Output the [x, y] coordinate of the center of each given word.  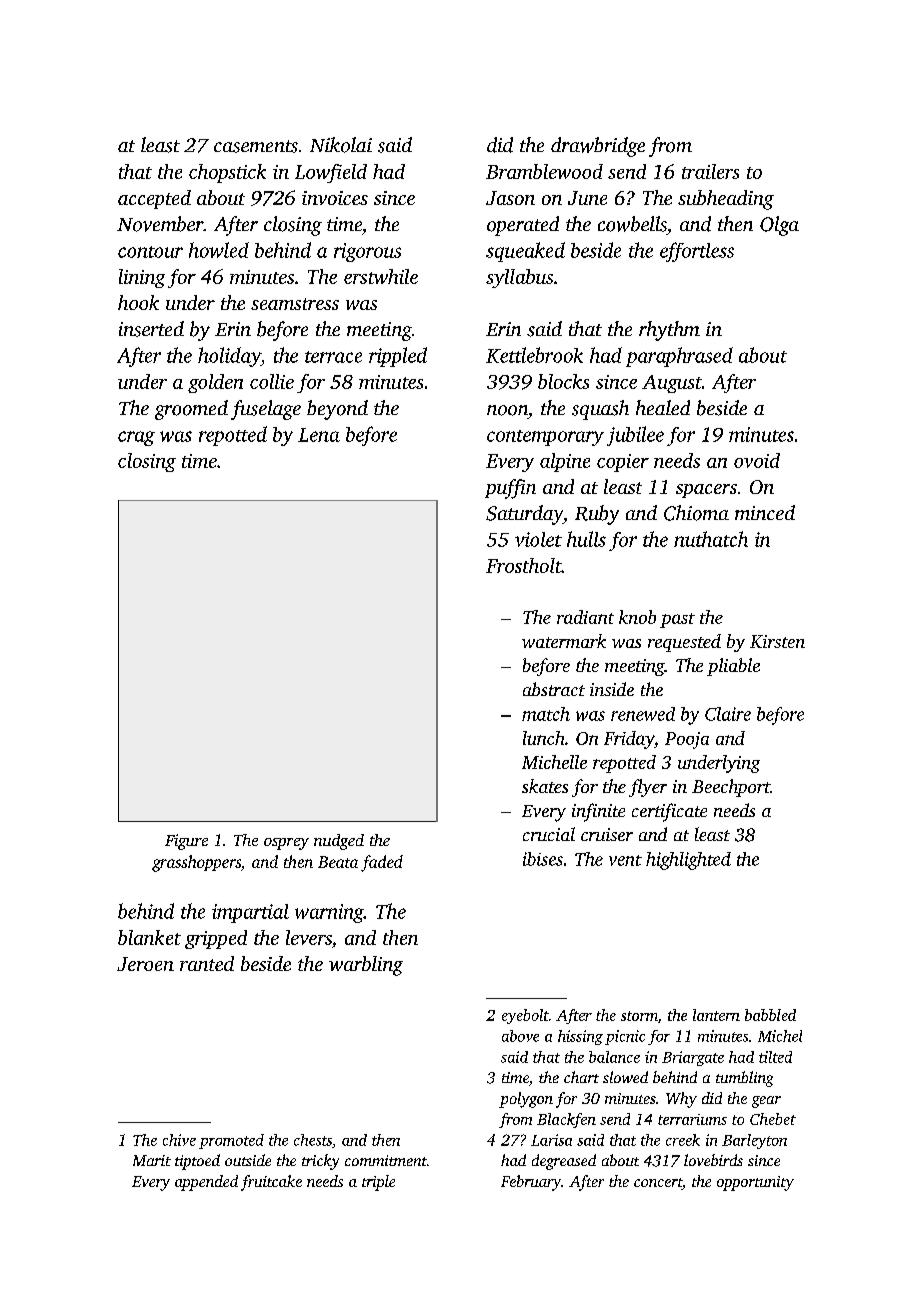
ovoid [757, 460]
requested [684, 643]
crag [136, 438]
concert [658, 1184]
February [531, 1183]
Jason [510, 198]
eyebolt [525, 1016]
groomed [191, 410]
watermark [564, 641]
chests [313, 1140]
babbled [770, 1015]
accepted [154, 199]
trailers [710, 171]
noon [507, 410]
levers [309, 937]
